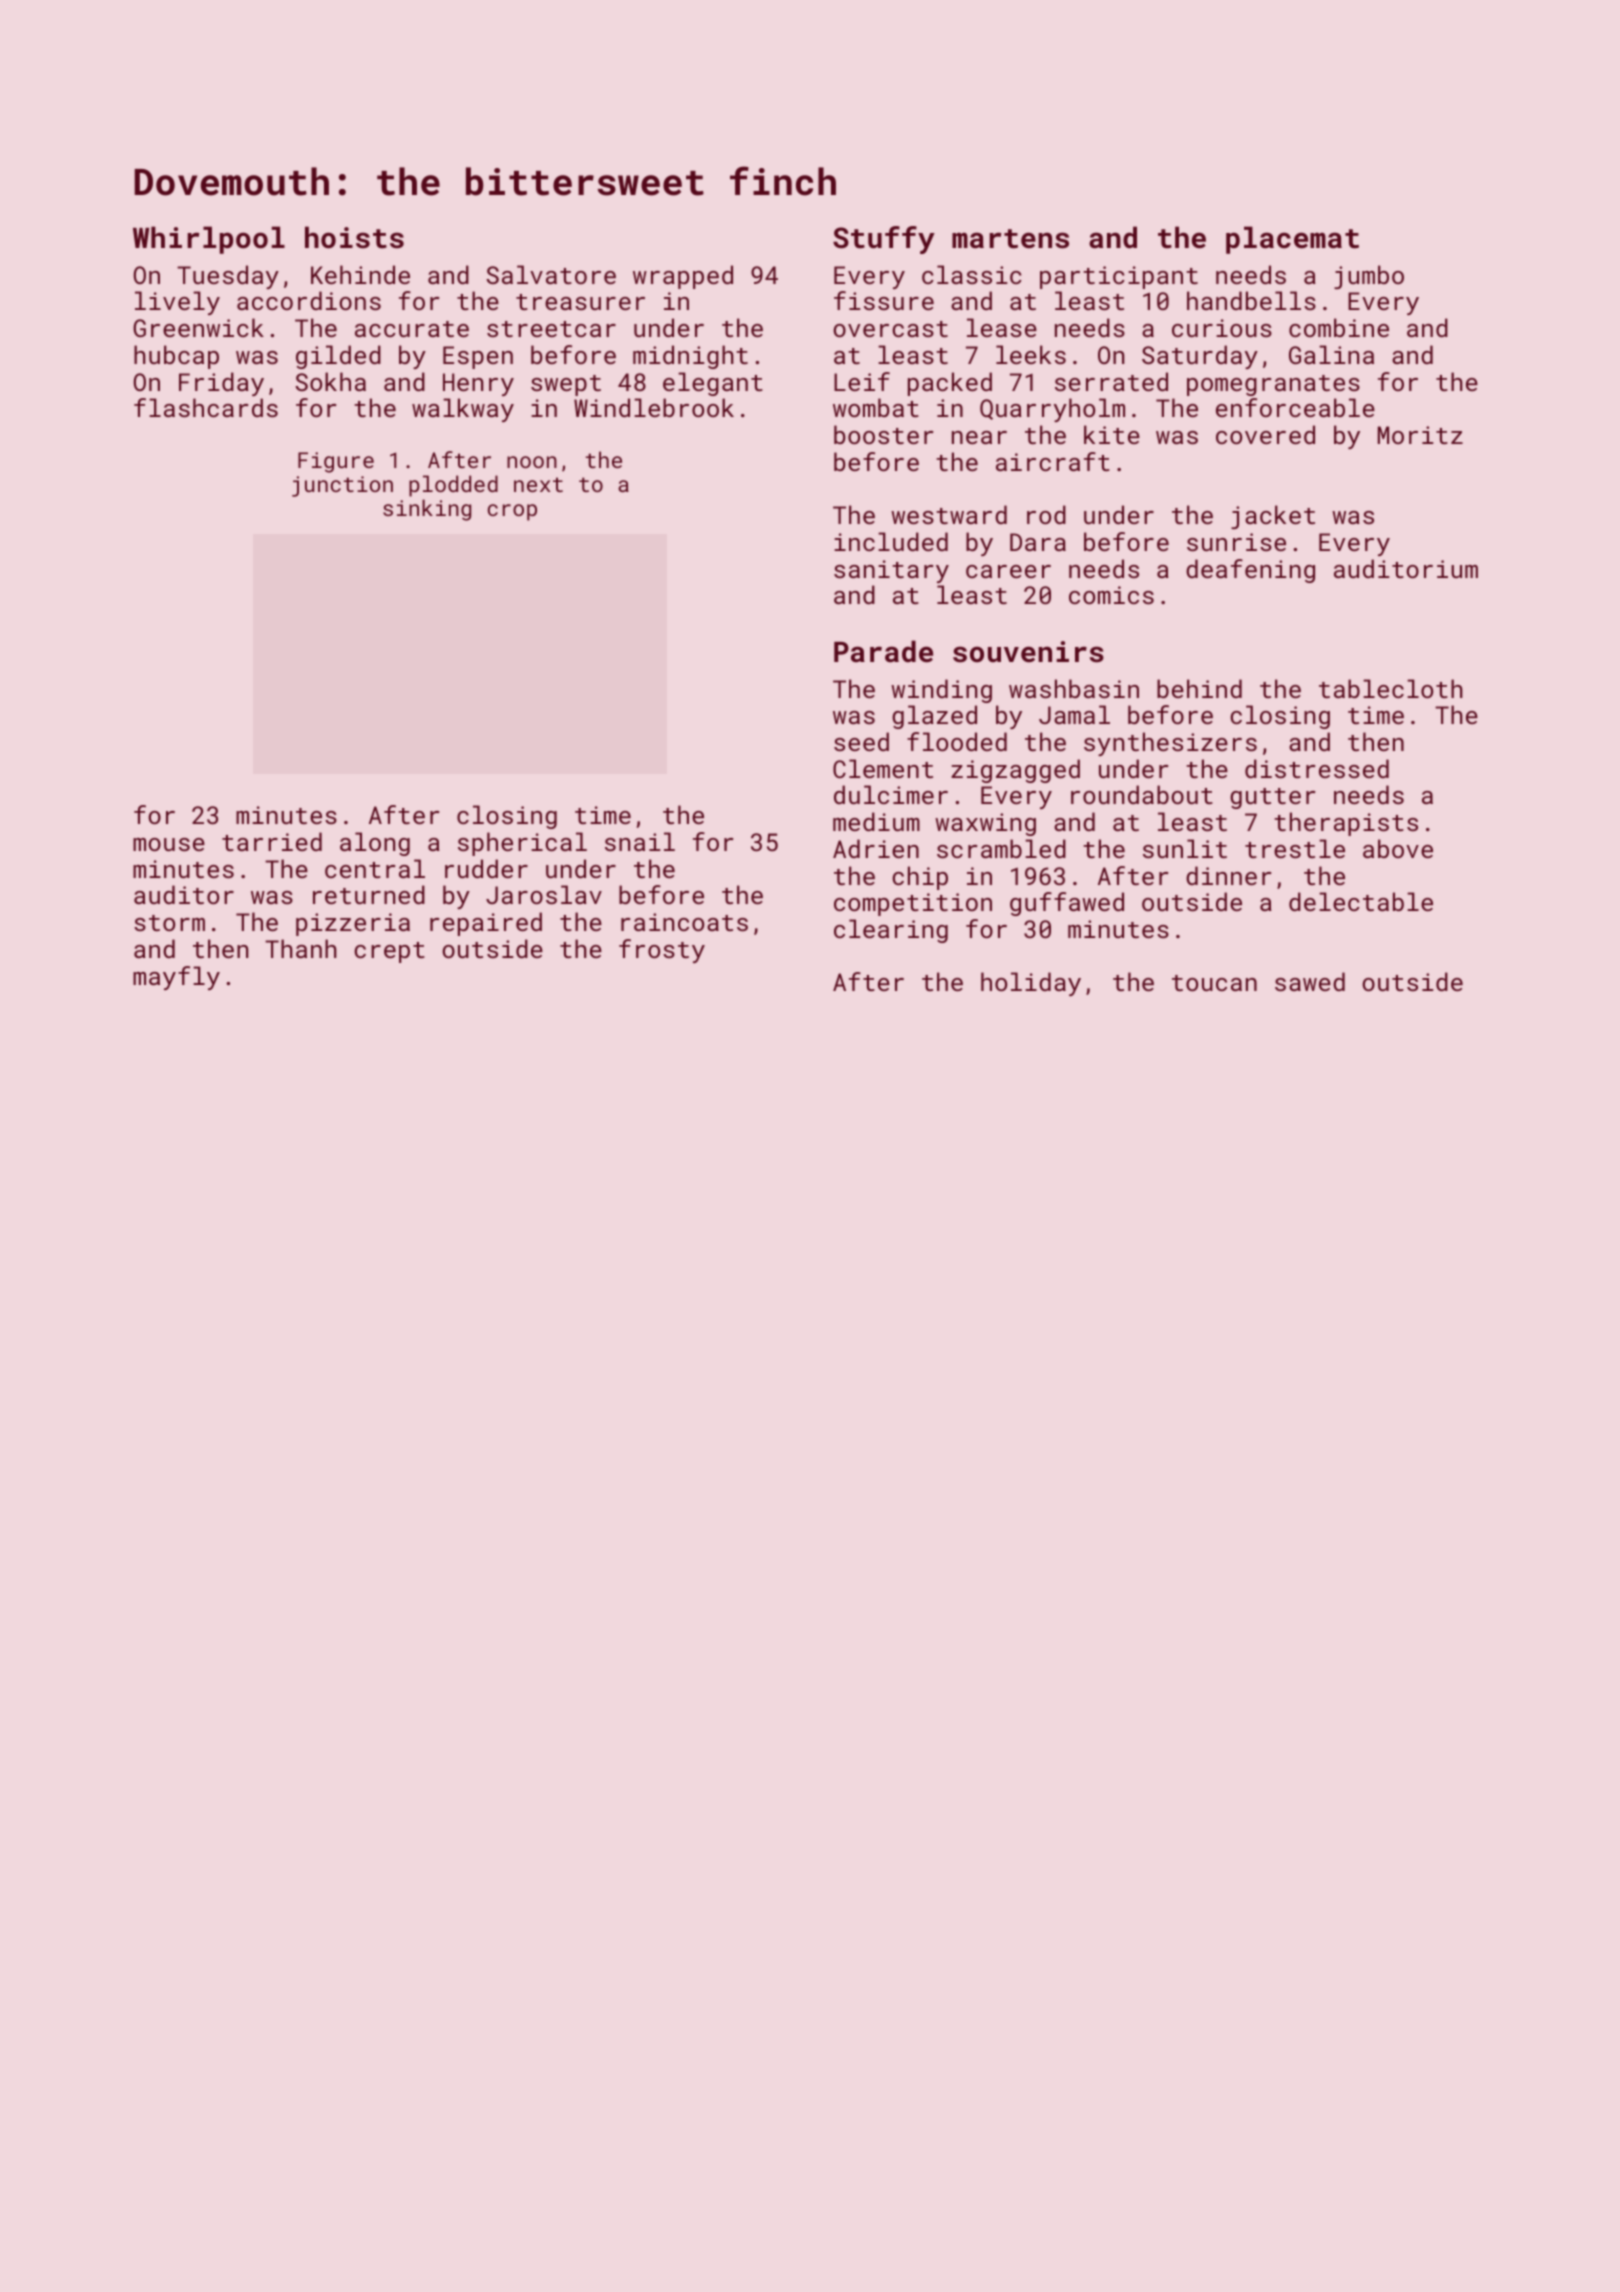 This image has width=1620, height=2292. Describe the element at coordinates (884, 240) in the image. I see `Stuffy` at that location.
